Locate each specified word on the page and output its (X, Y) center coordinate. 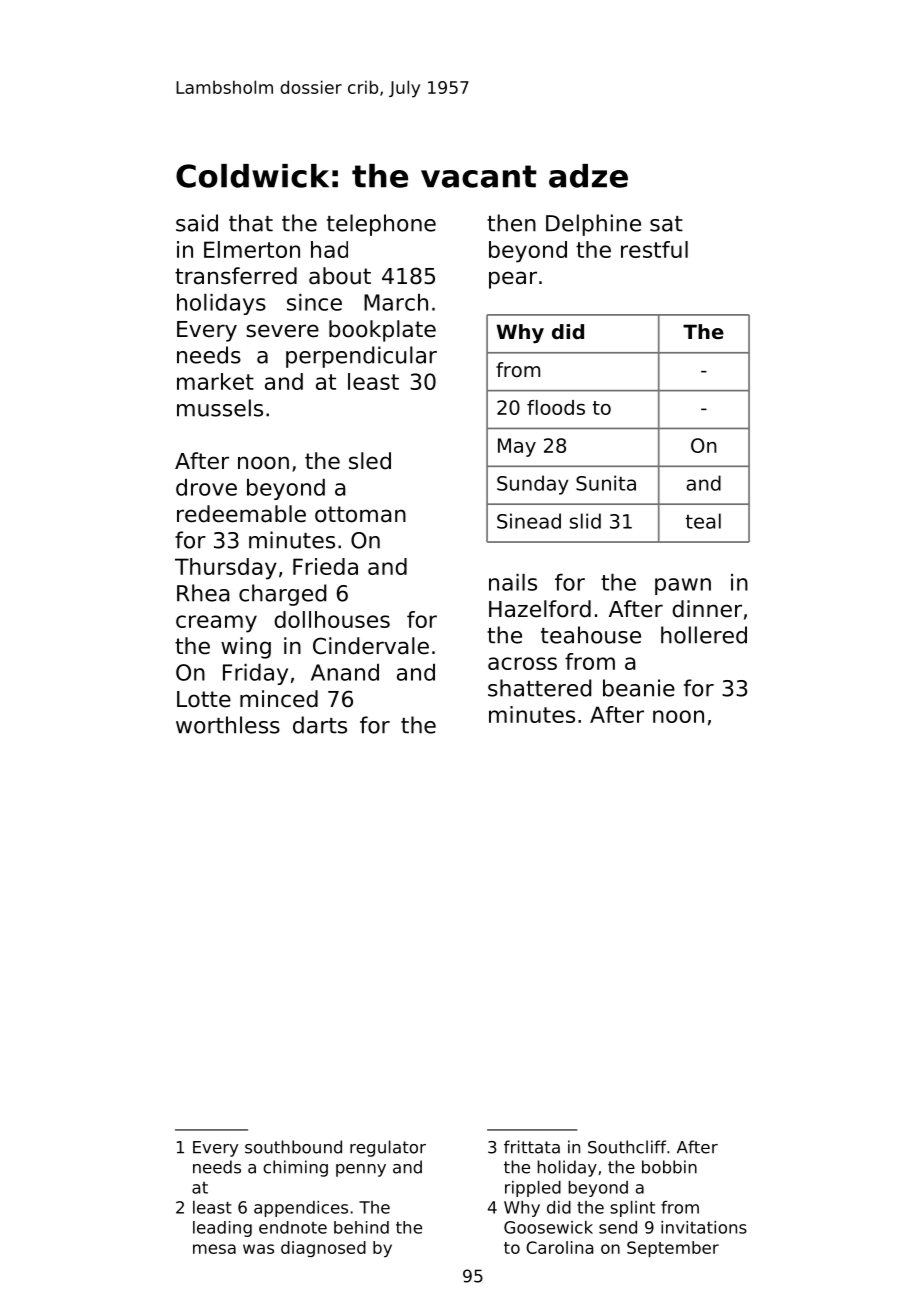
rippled (533, 1189)
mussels (220, 408)
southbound (293, 1147)
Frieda (325, 566)
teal (703, 521)
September (673, 1249)
